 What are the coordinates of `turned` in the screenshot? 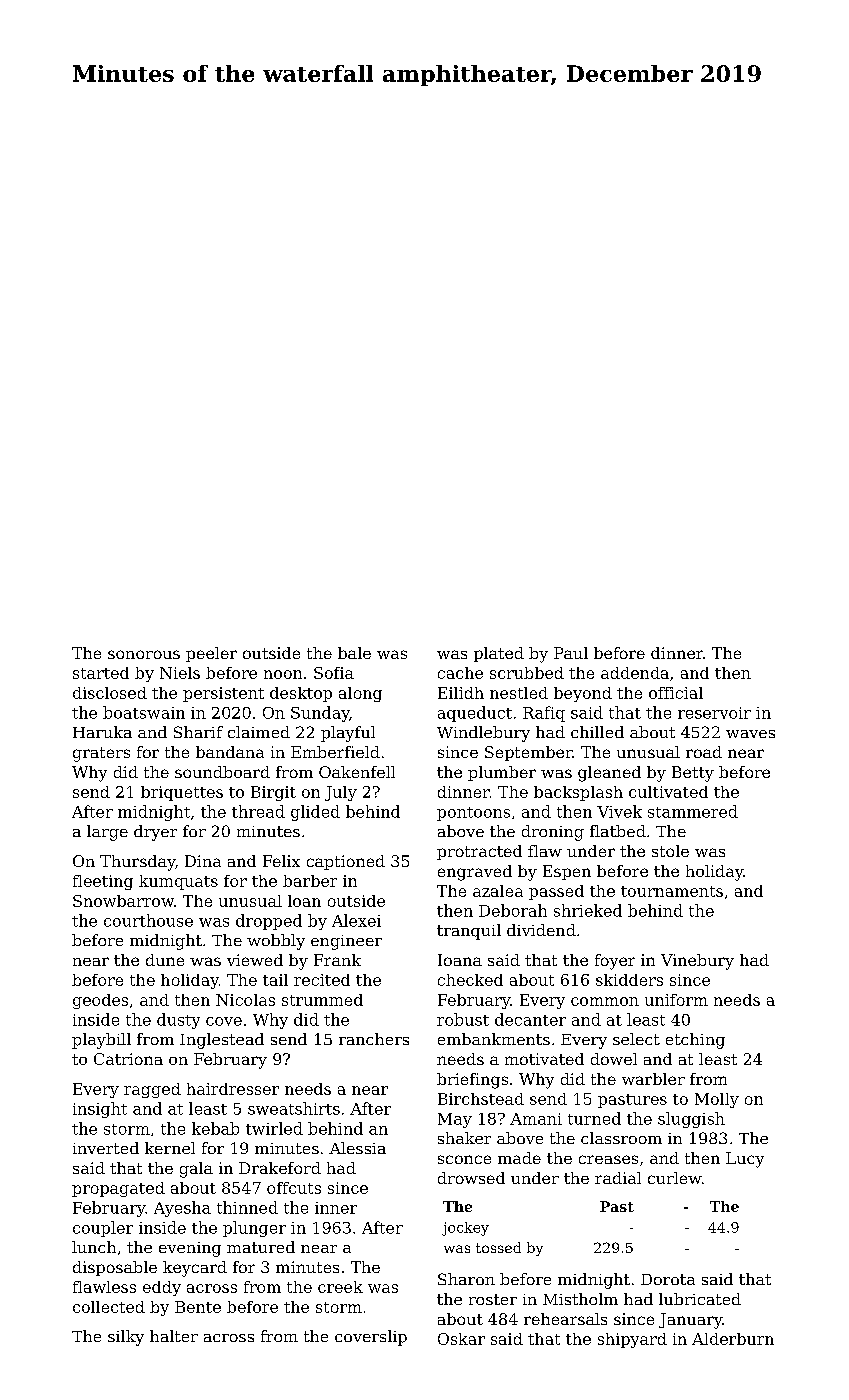 It's located at (594, 1118).
